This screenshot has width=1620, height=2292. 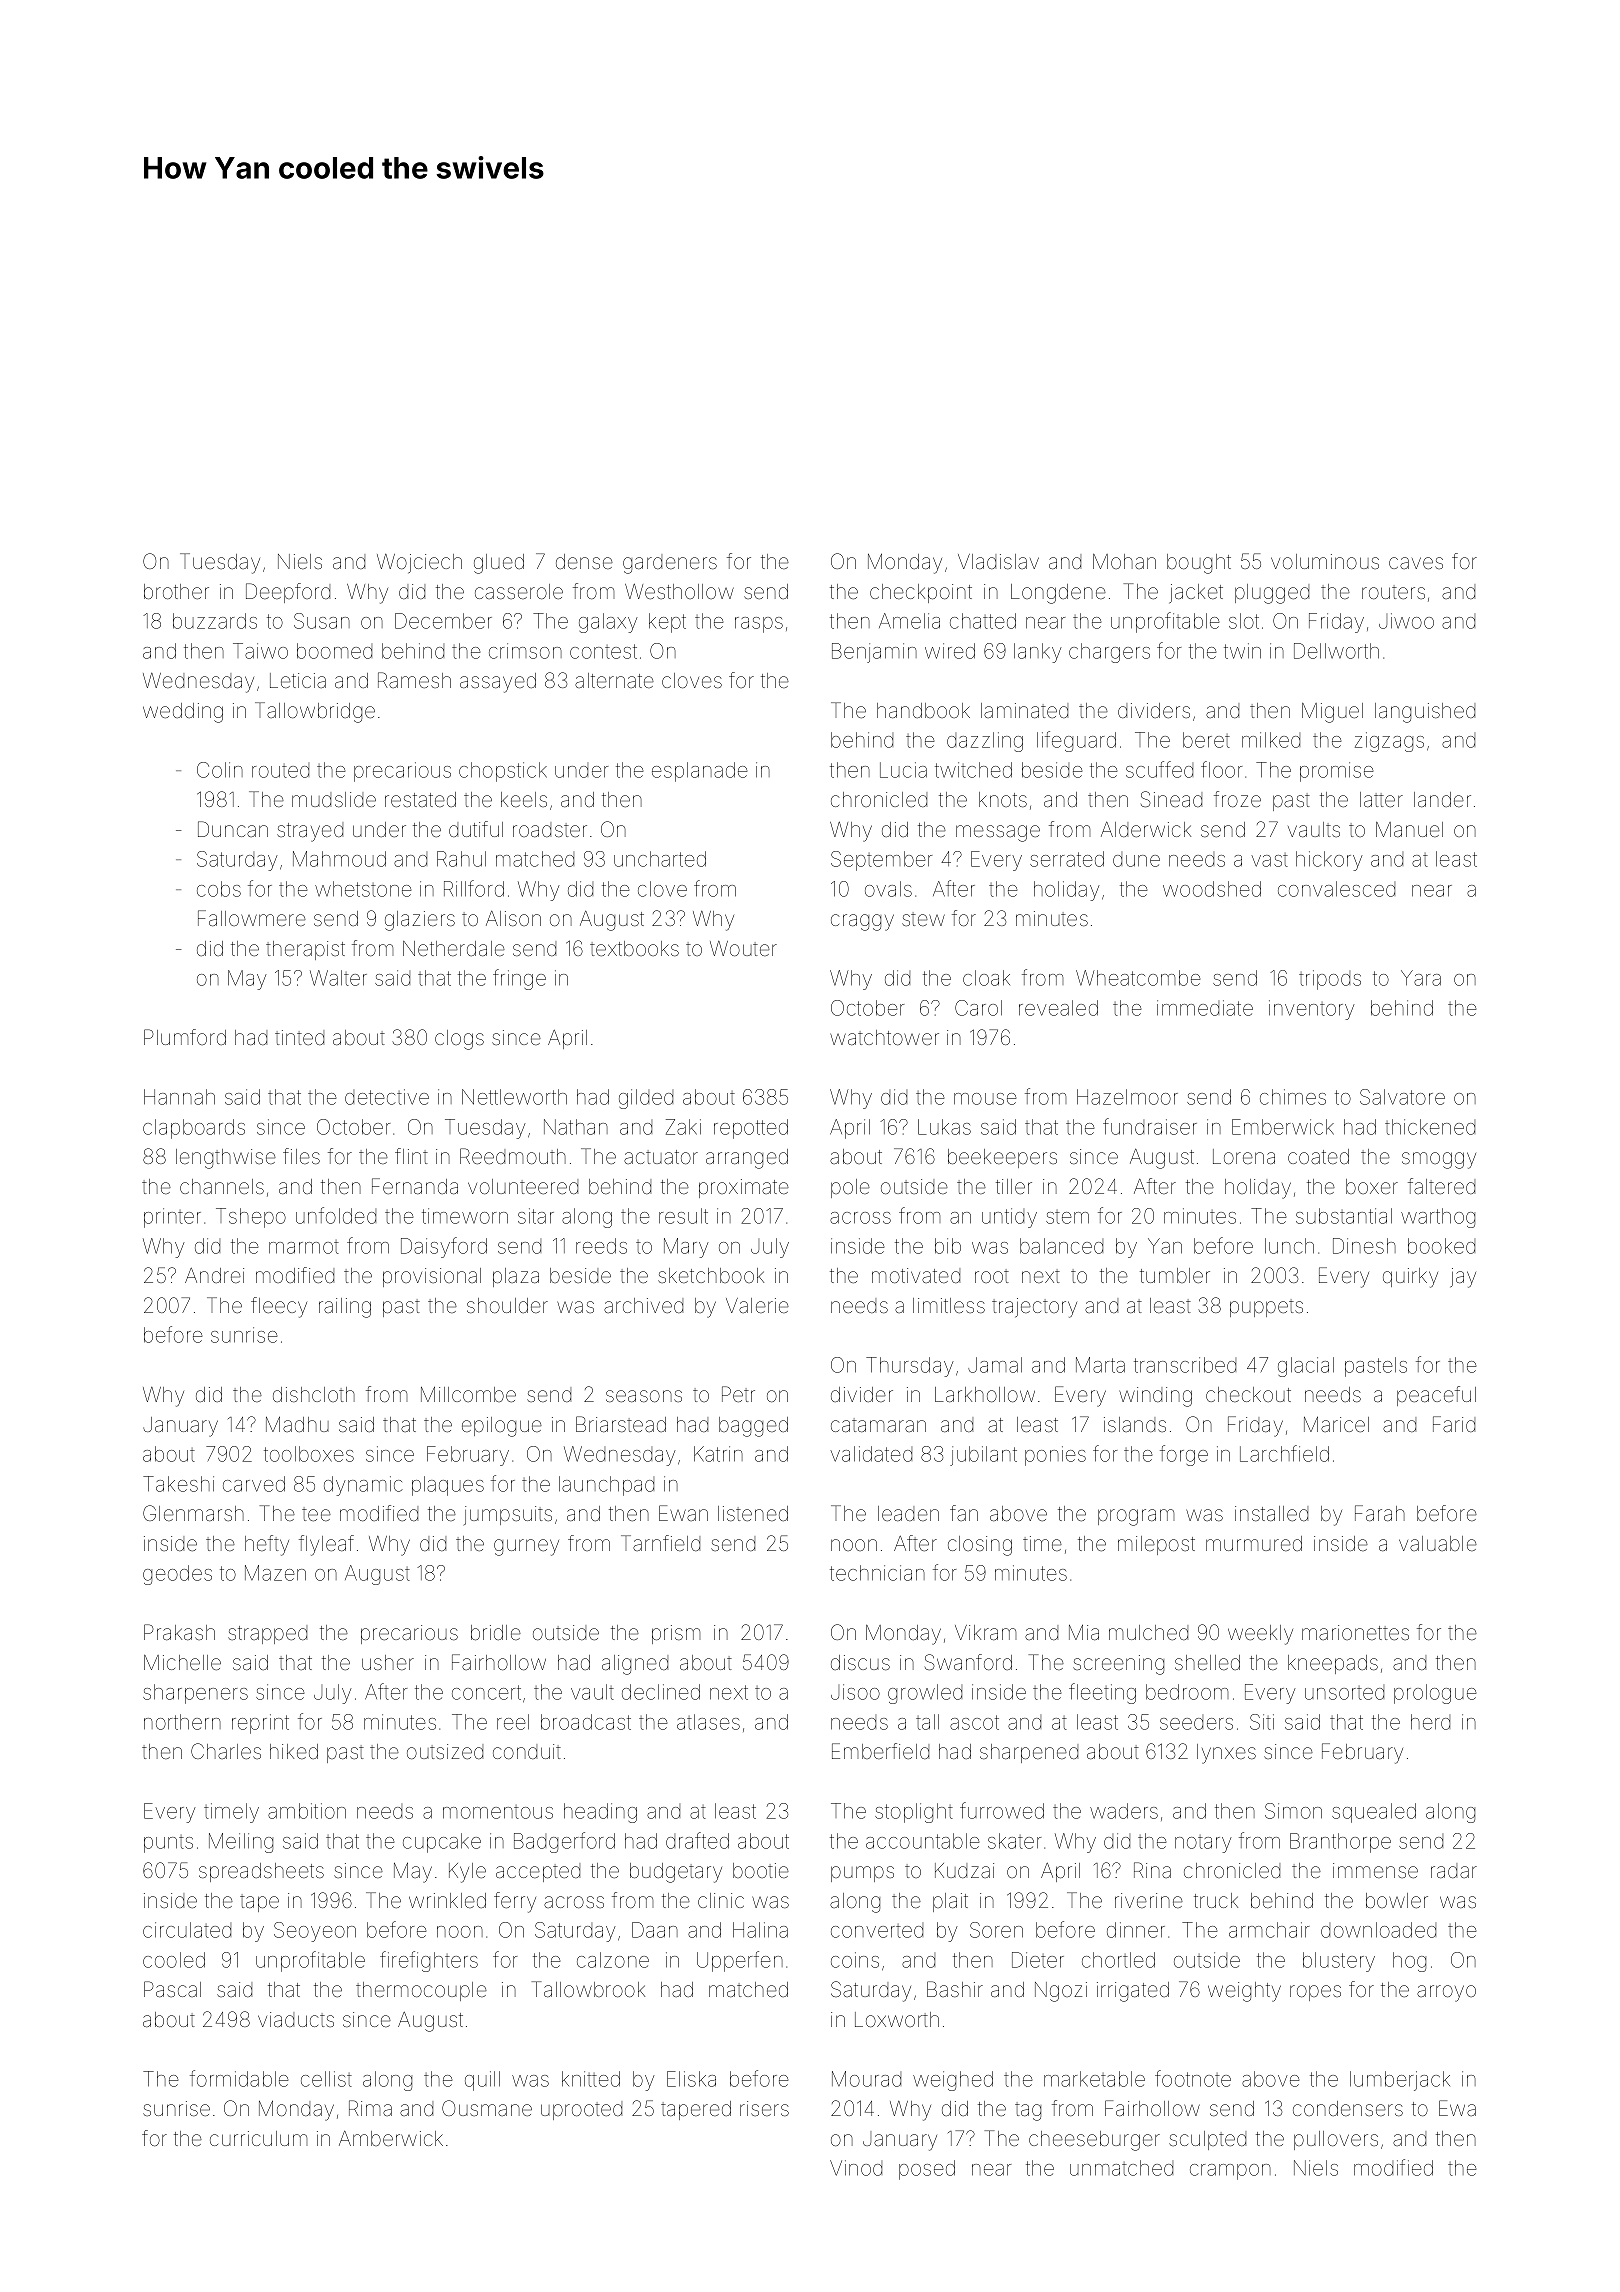 What do you see at coordinates (923, 919) in the screenshot?
I see `stew` at bounding box center [923, 919].
